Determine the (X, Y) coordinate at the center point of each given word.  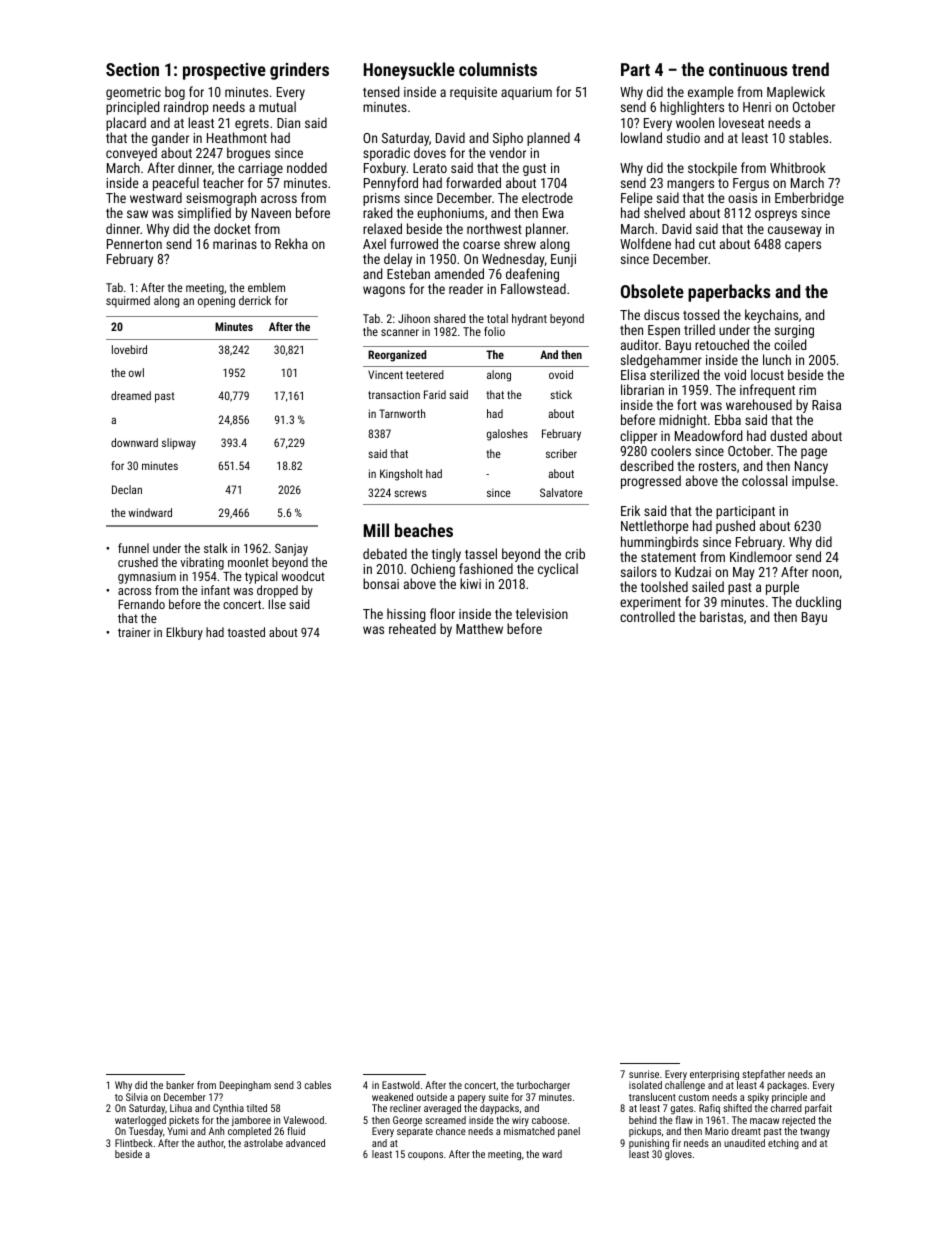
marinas (235, 244)
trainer (134, 632)
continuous (748, 69)
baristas (721, 616)
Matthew (479, 628)
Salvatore (561, 492)
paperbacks (729, 293)
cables (318, 1085)
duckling (818, 603)
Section (132, 69)
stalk (216, 548)
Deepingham (245, 1086)
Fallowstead (533, 288)
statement (668, 557)
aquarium (526, 93)
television (542, 613)
